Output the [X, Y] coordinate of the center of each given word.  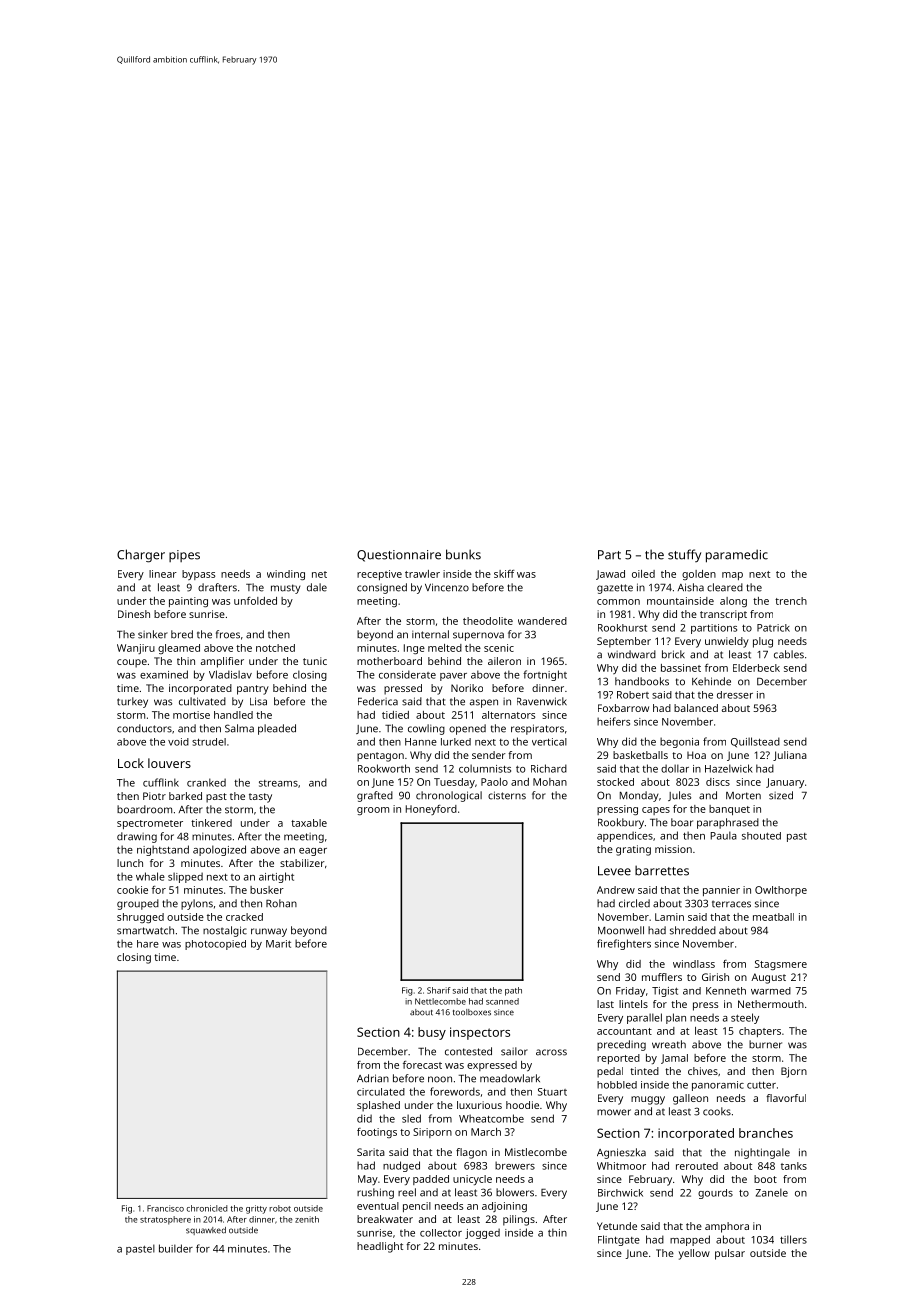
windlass [694, 964]
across [551, 1052]
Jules [679, 796]
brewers [515, 1165]
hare [148, 944]
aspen [484, 703]
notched [275, 648]
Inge [414, 649]
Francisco [165, 1208]
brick [673, 654]
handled [233, 715]
